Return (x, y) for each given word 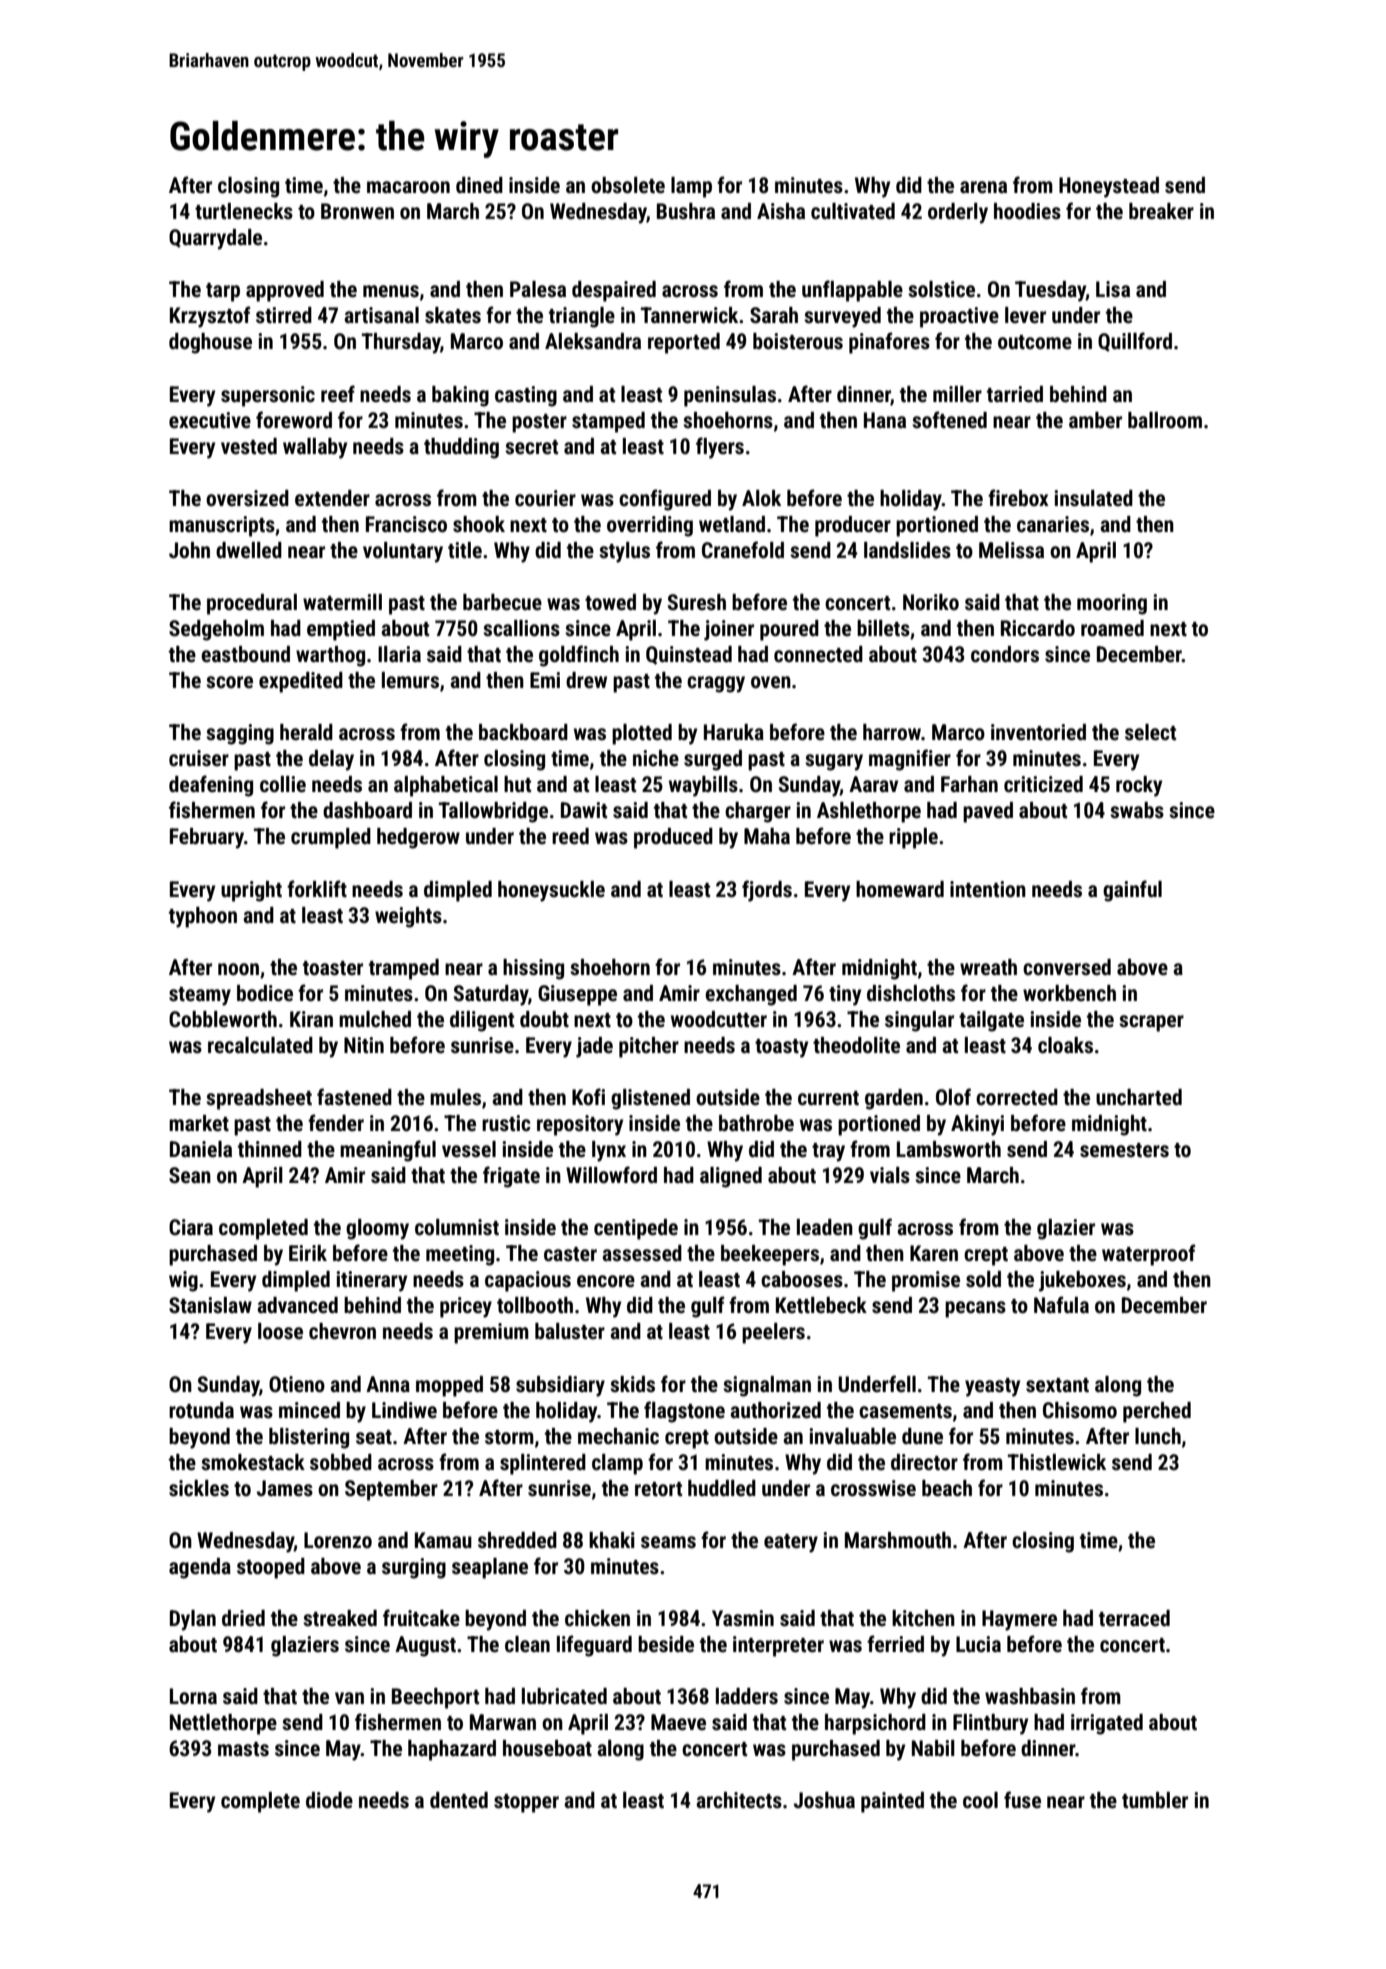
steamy (200, 996)
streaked (340, 1618)
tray (828, 1152)
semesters (1124, 1150)
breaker (1161, 211)
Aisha (781, 211)
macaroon (408, 187)
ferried (895, 1643)
